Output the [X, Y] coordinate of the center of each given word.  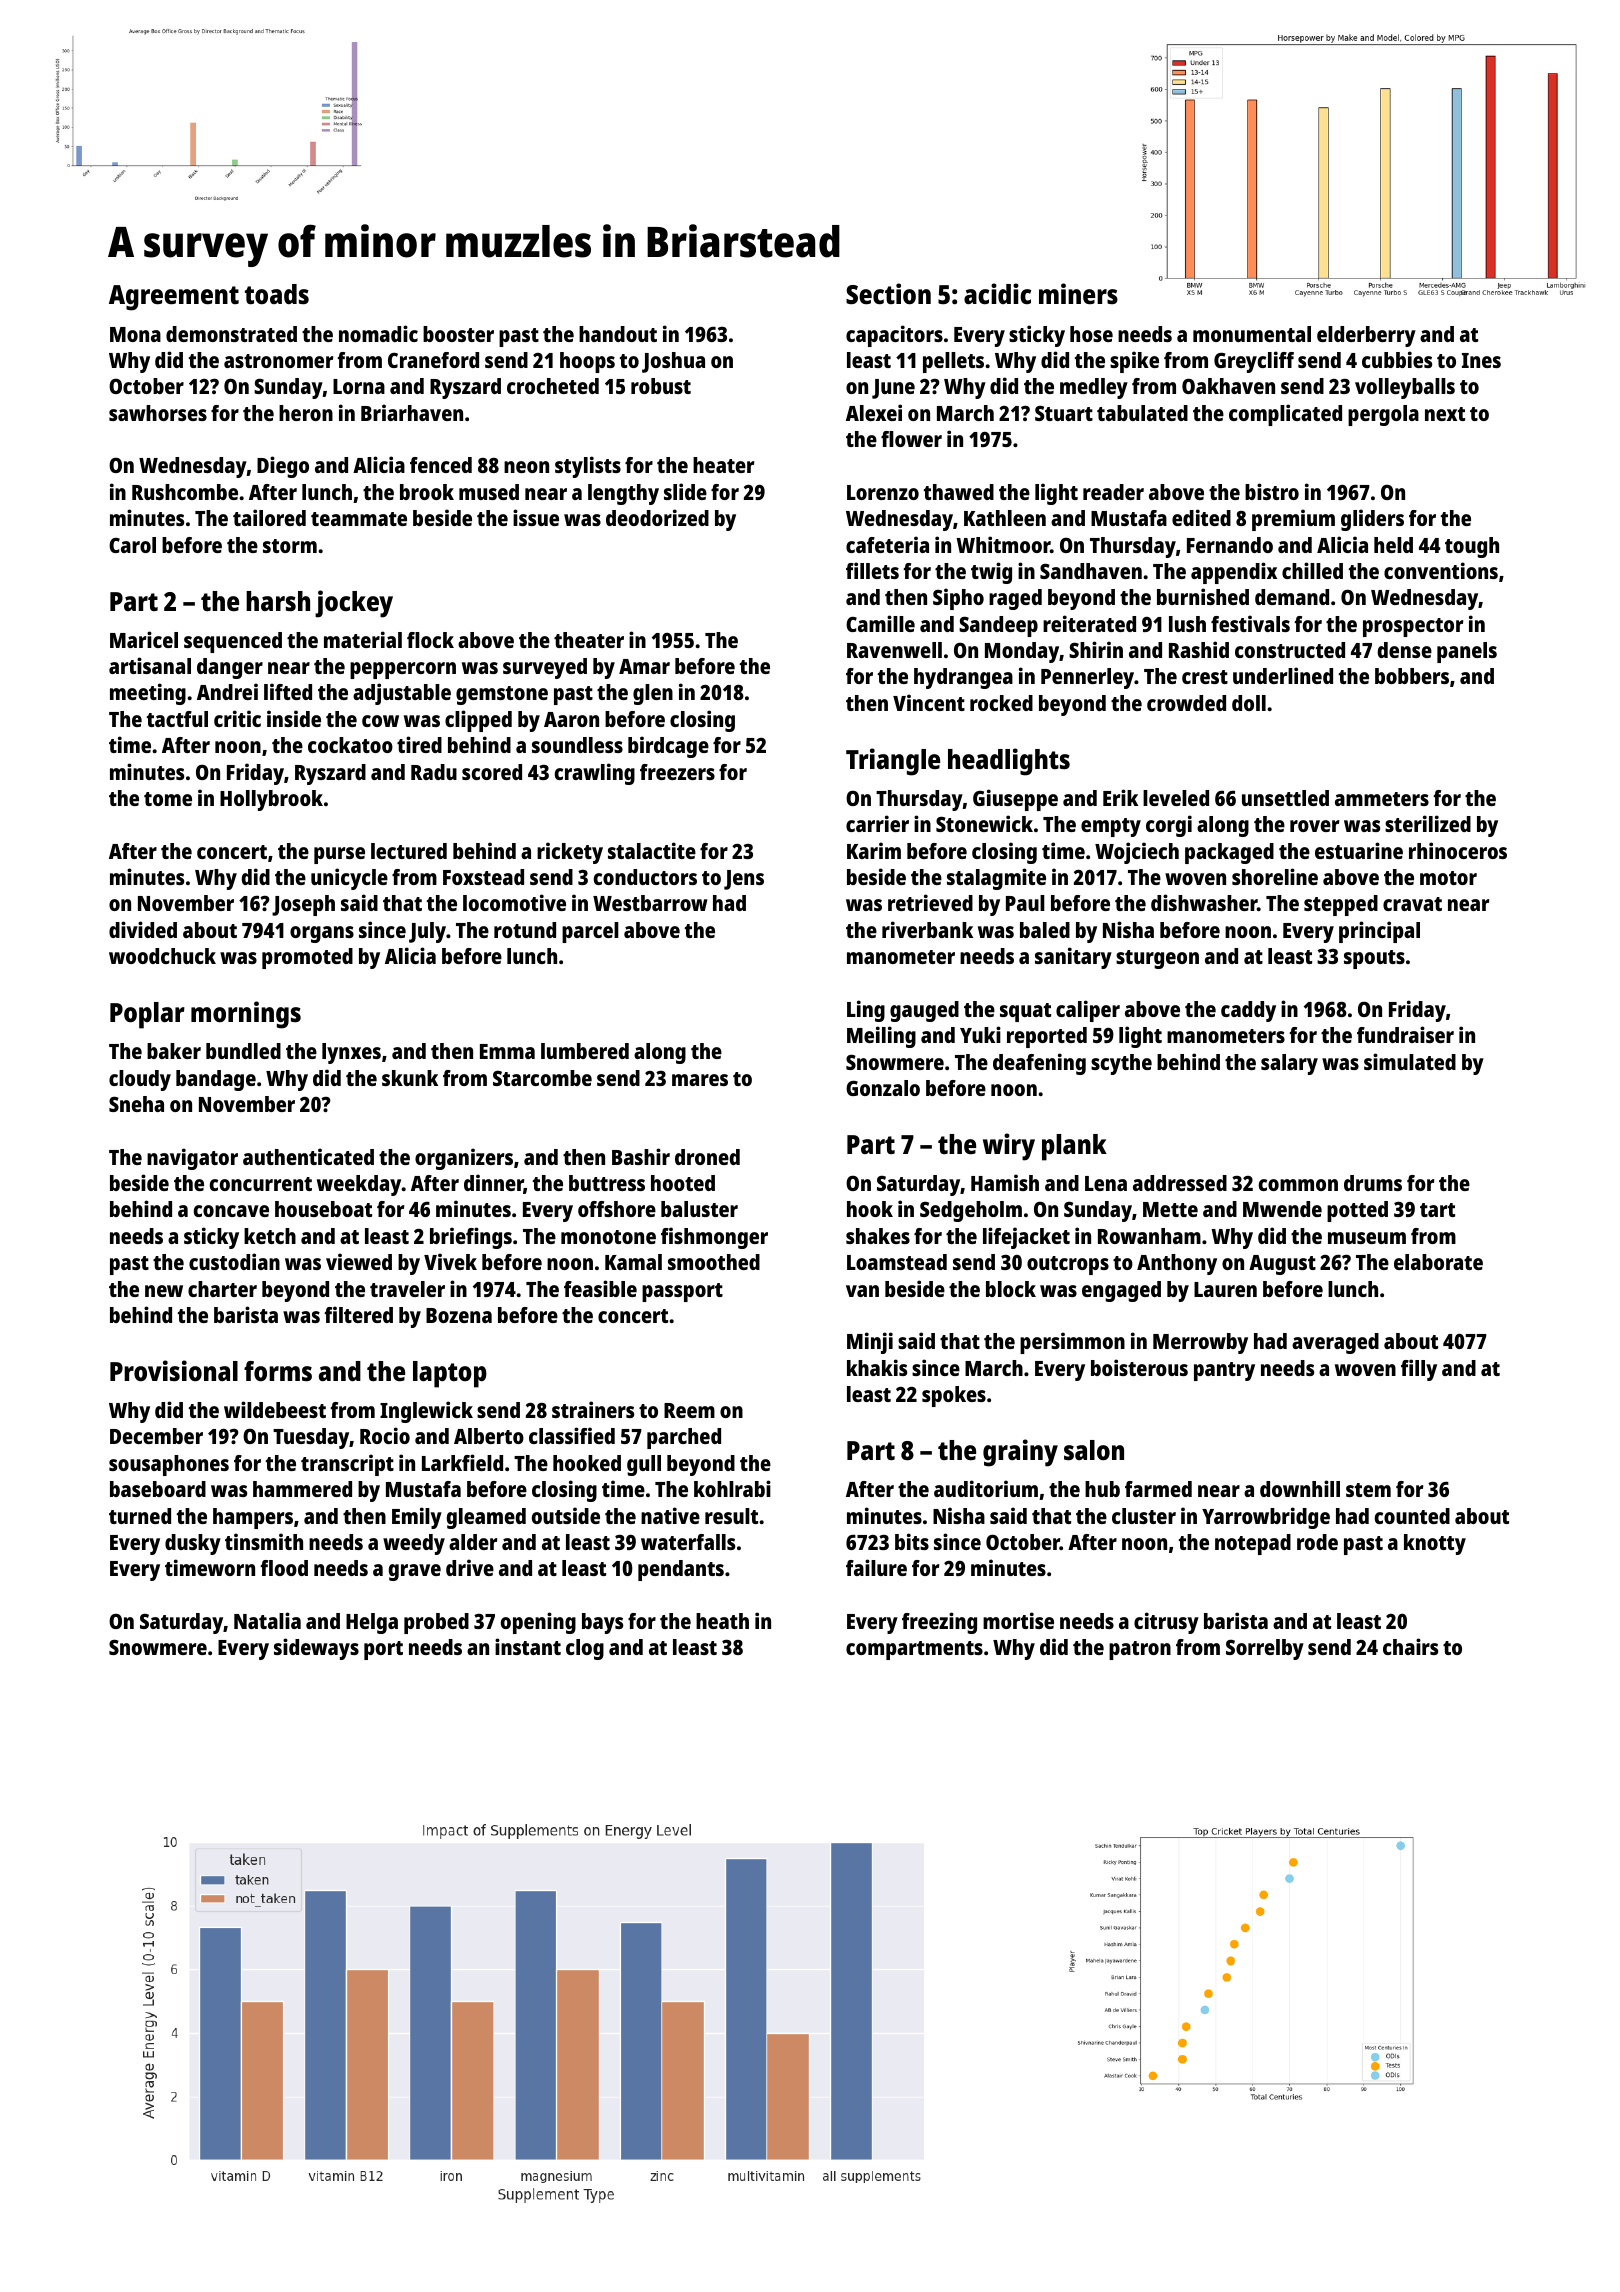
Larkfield [462, 1462]
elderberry [1366, 336]
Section [888, 294]
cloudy [140, 1080]
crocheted [553, 386]
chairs [1410, 1646]
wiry [1009, 1147]
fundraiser [1405, 1034]
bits [912, 1541]
